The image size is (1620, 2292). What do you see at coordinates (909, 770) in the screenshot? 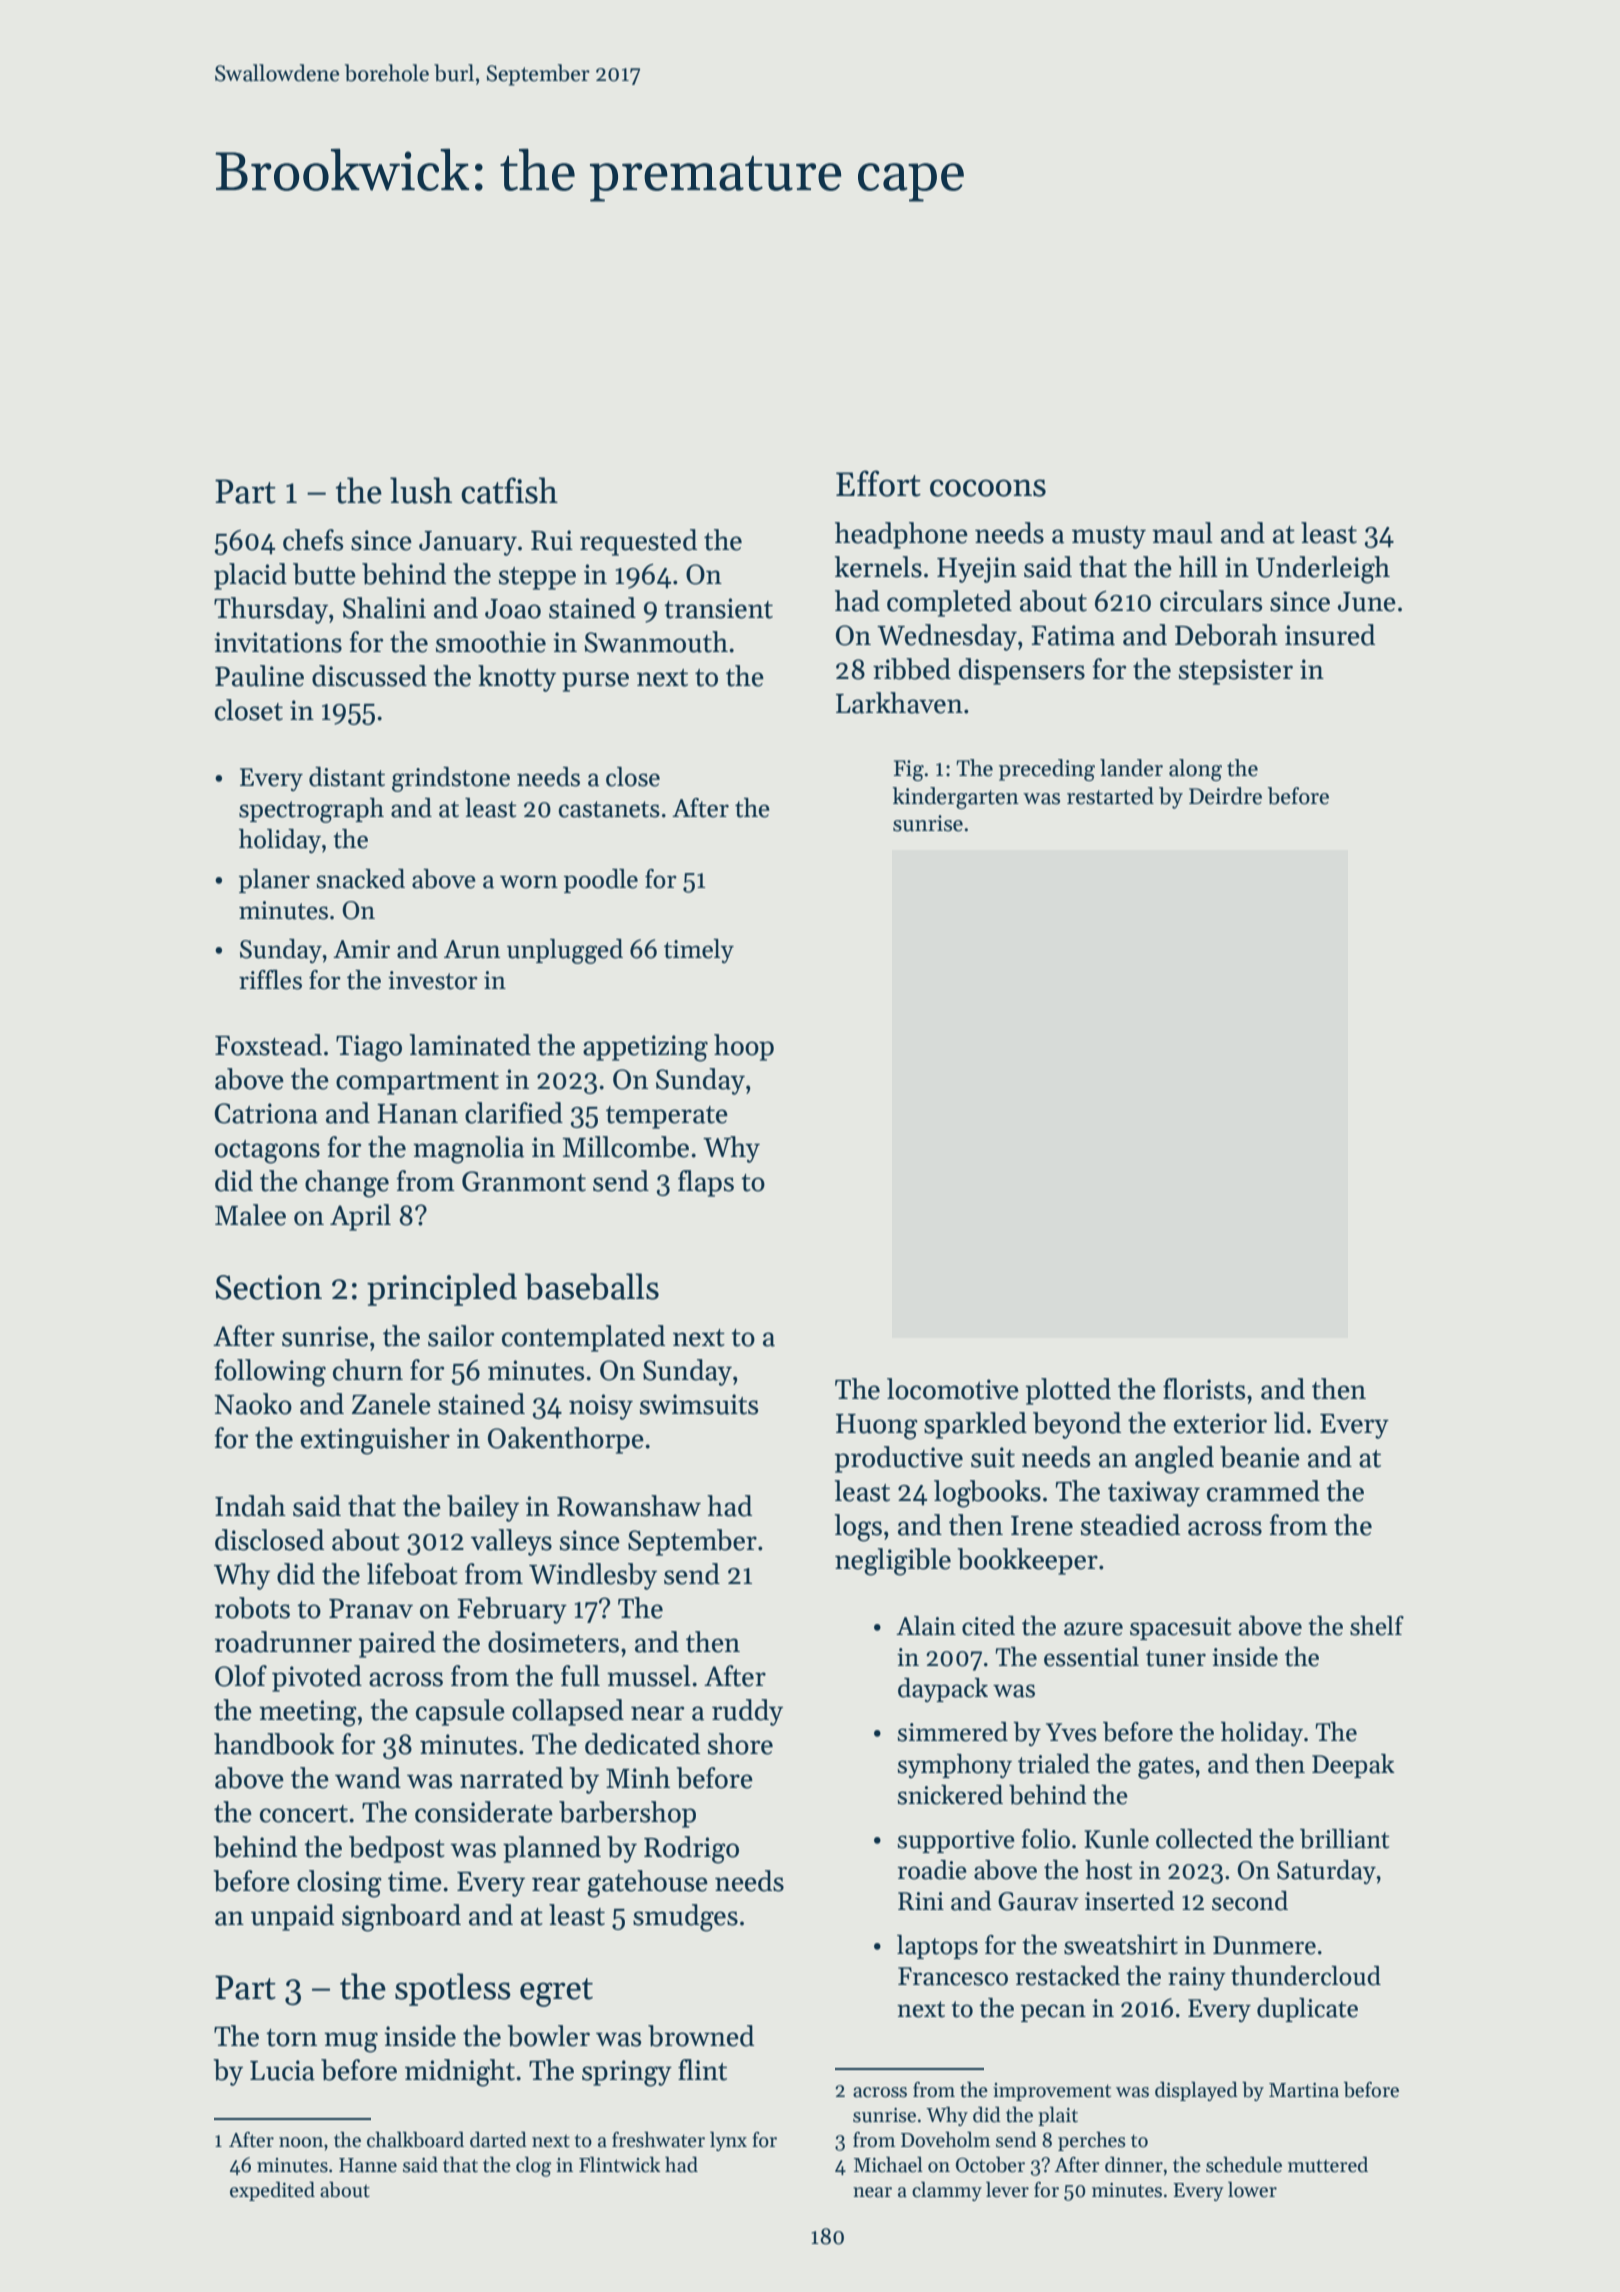
I see `Fig` at bounding box center [909, 770].
